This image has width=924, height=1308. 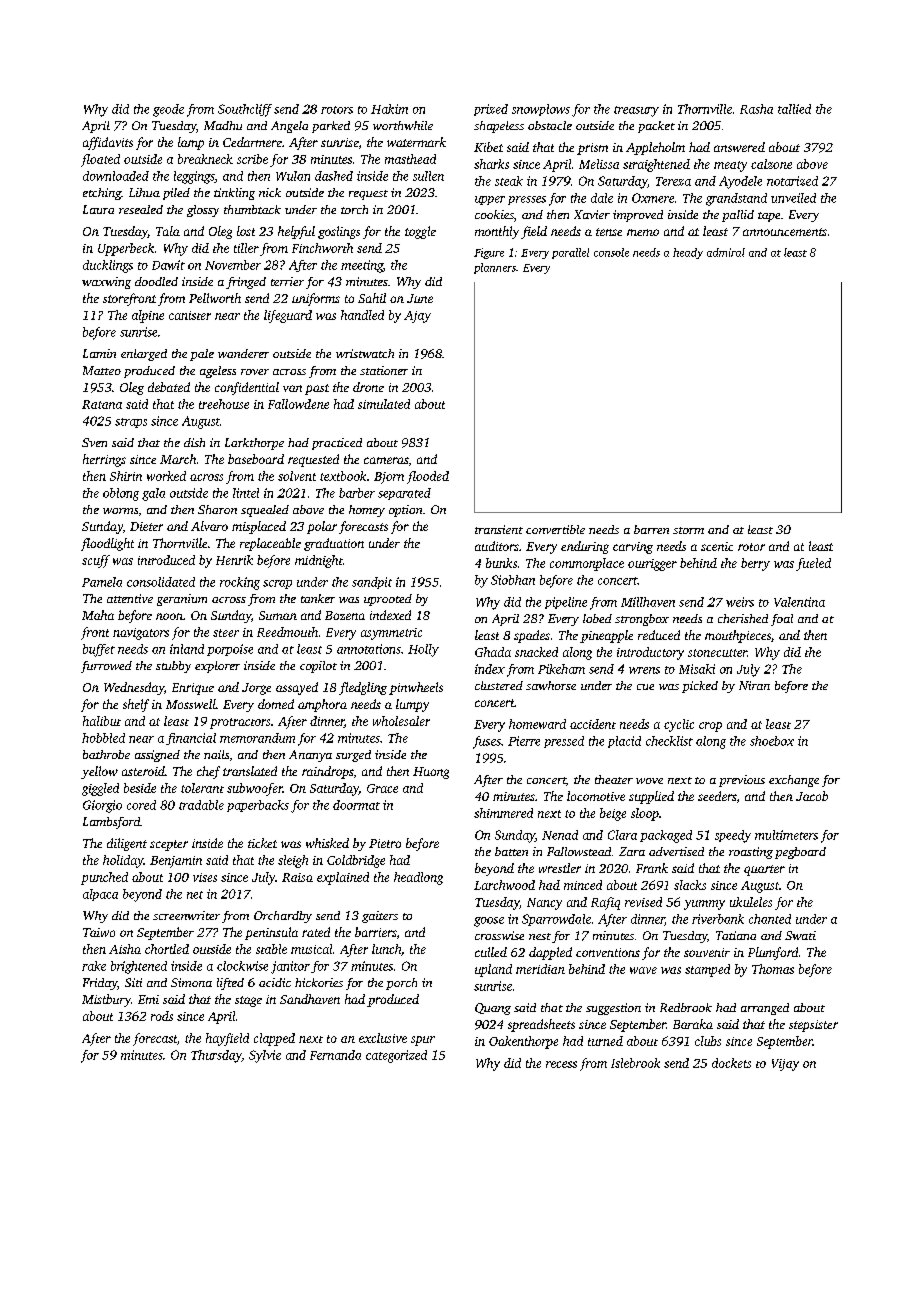 I want to click on Thursday, so click(x=216, y=1056).
